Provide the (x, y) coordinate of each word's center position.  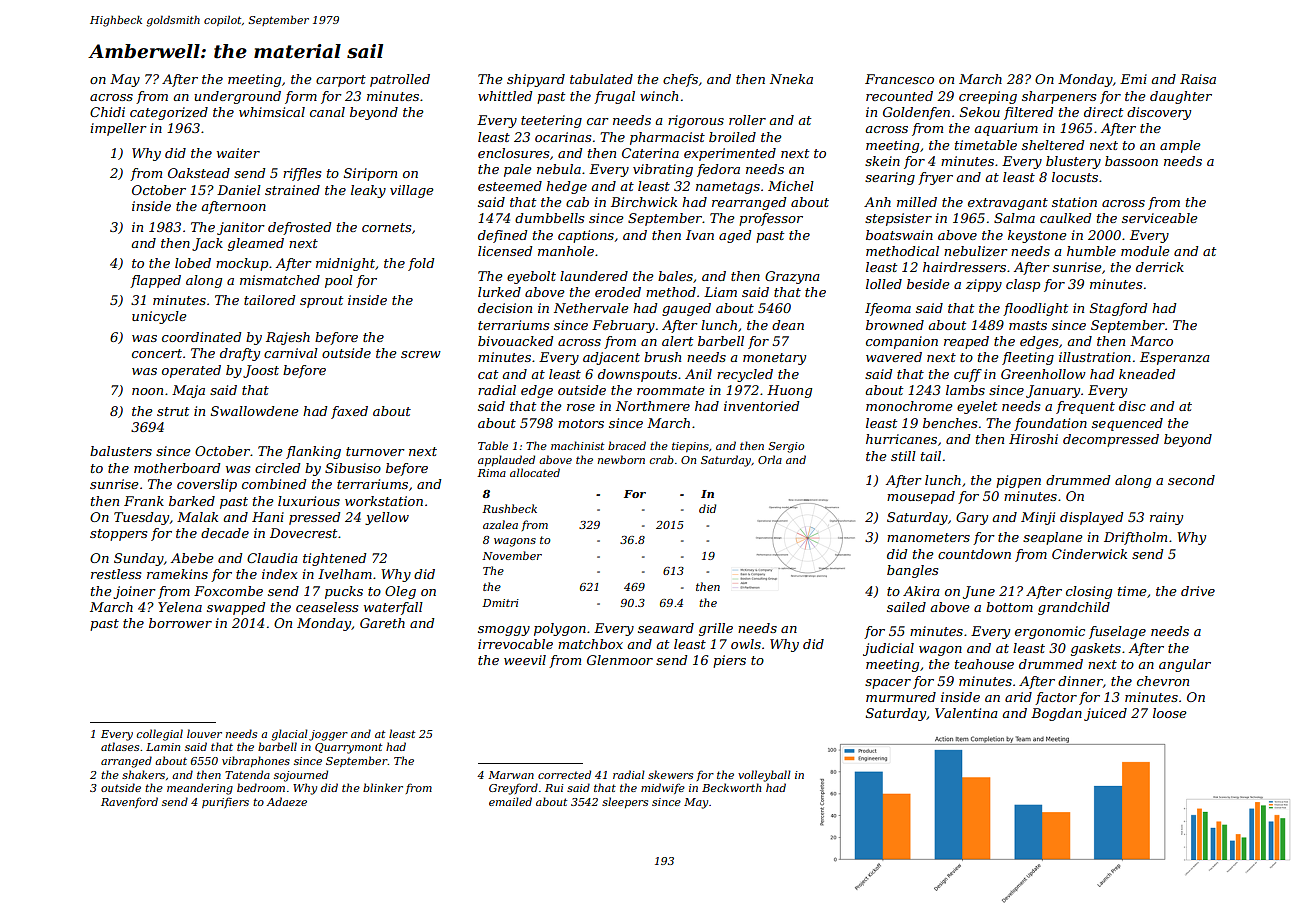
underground (237, 97)
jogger (328, 735)
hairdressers (964, 267)
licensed (505, 251)
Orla (770, 459)
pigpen (1018, 481)
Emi (1133, 79)
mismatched (280, 280)
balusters (121, 451)
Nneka (791, 79)
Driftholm (1135, 538)
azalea (500, 524)
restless (116, 574)
